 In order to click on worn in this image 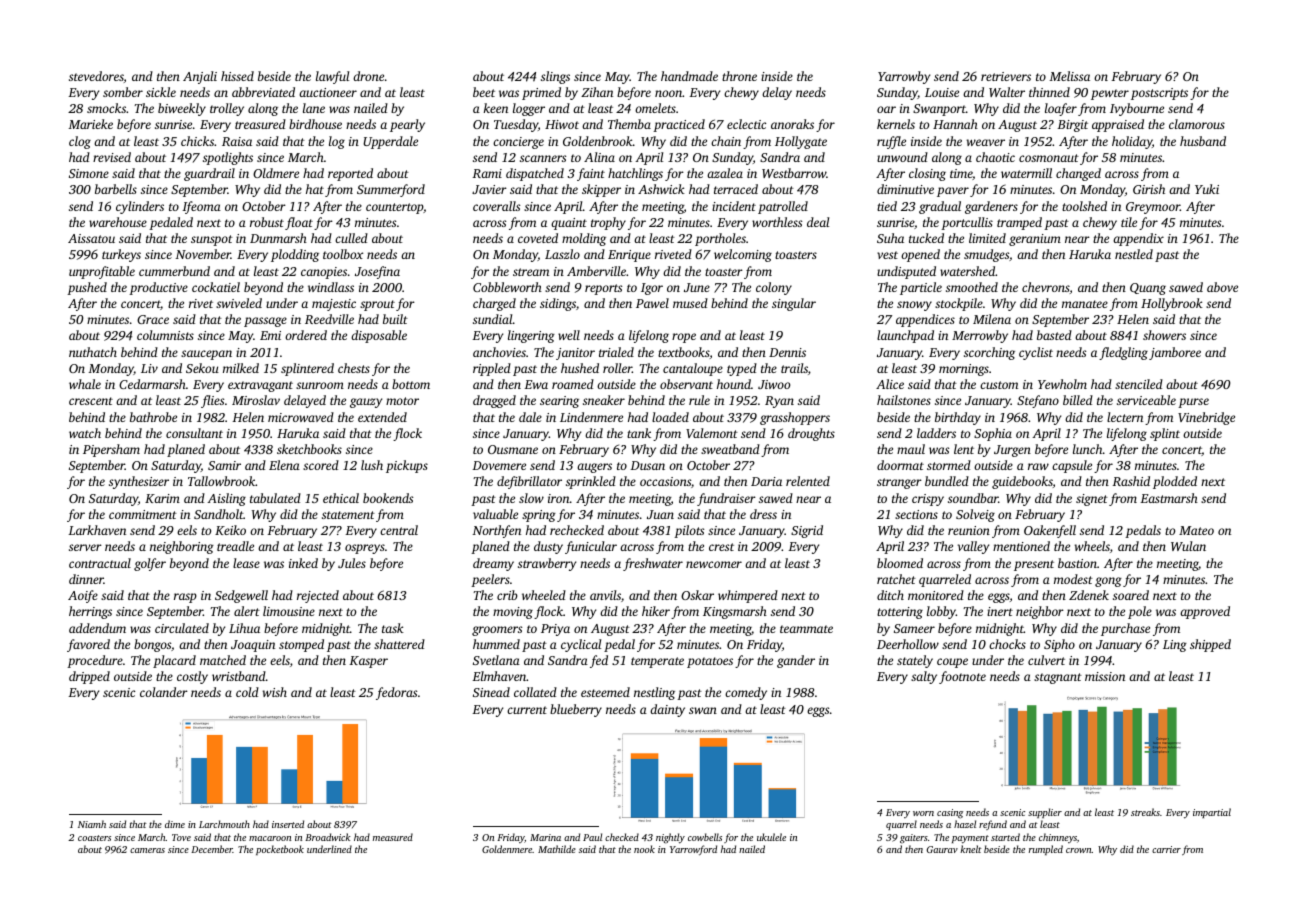, I will do `click(923, 813)`.
